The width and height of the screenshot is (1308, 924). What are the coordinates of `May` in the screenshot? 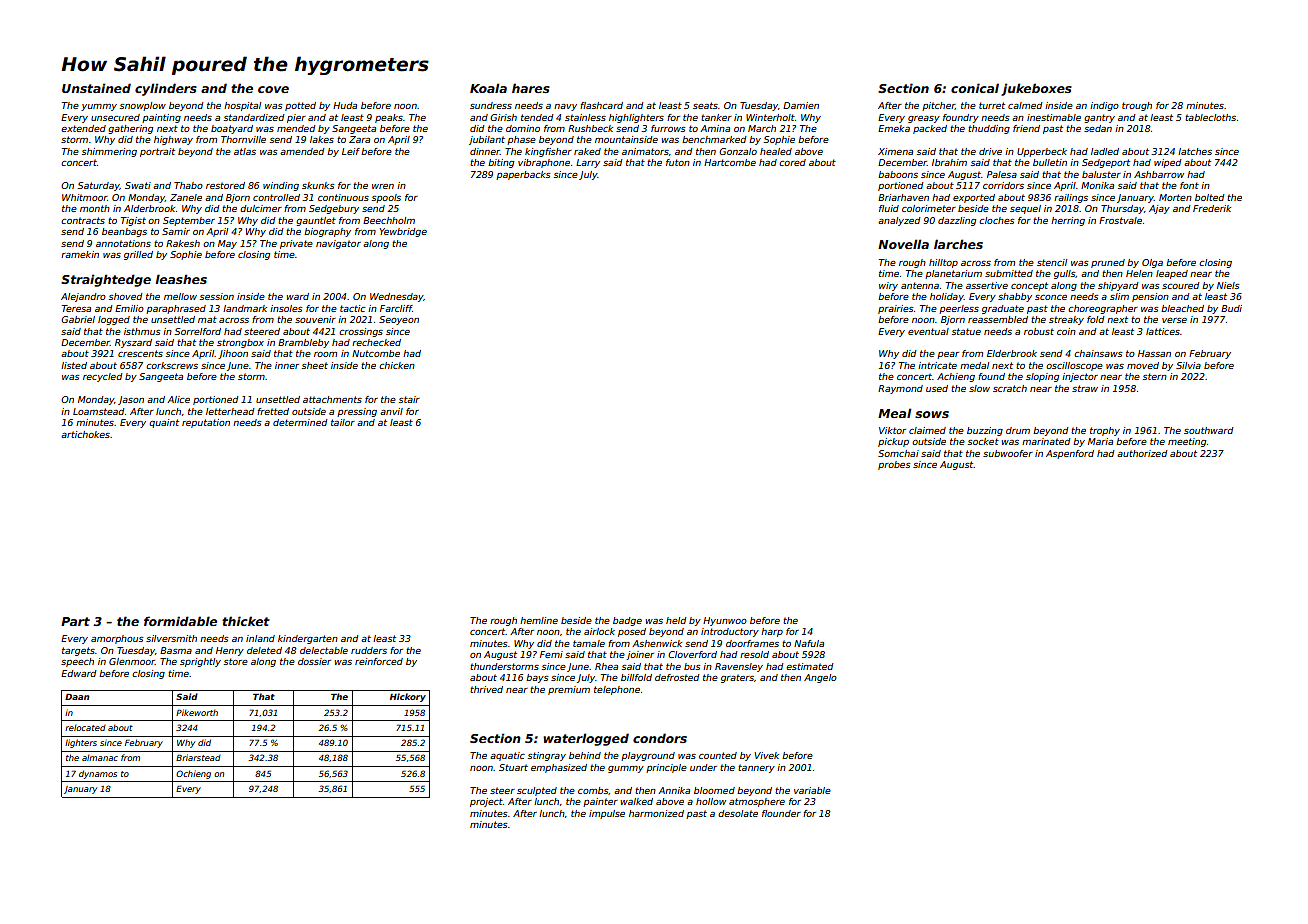 It's located at (227, 244).
